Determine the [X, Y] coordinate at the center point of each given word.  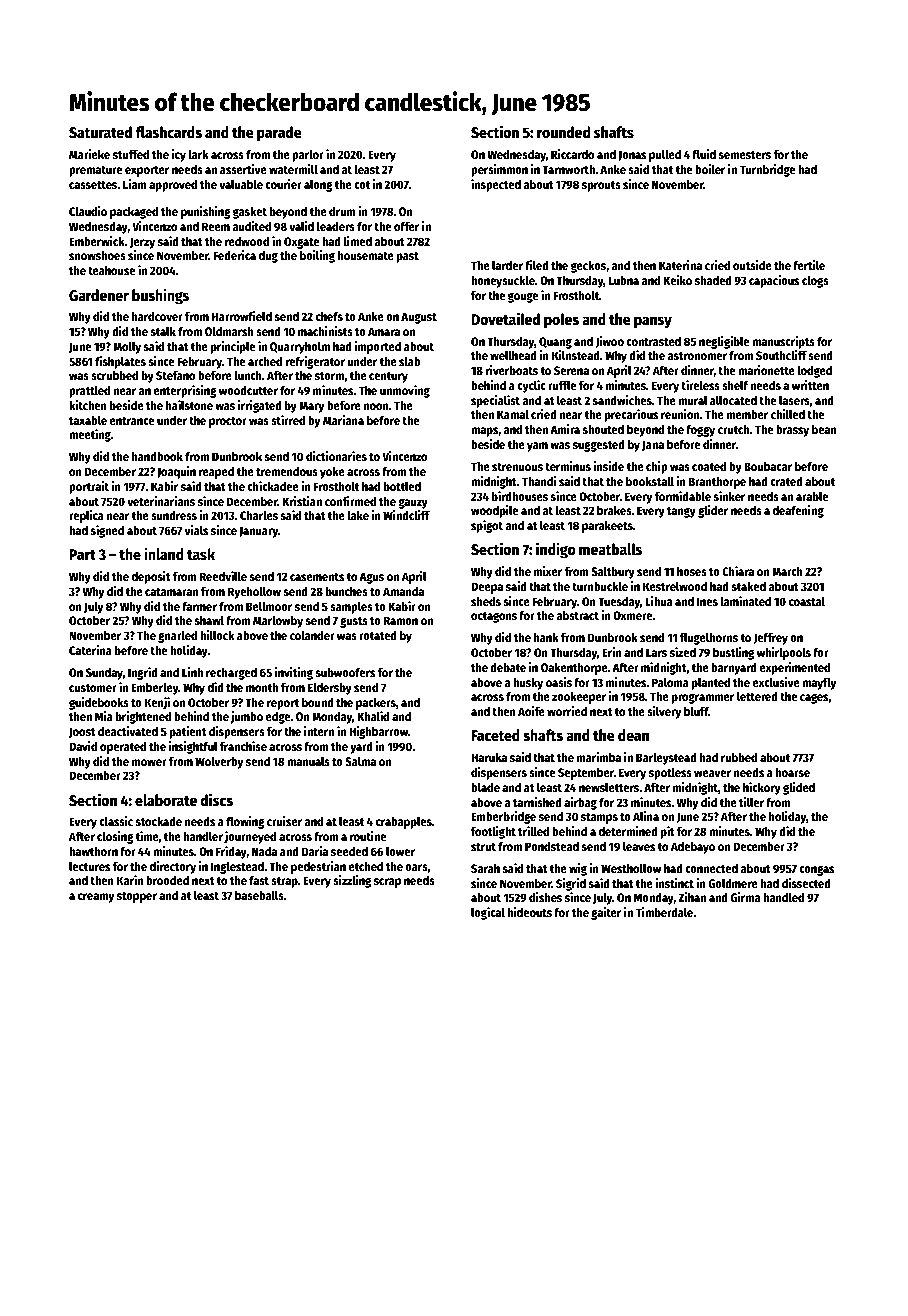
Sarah [485, 868]
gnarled [177, 637]
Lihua [658, 601]
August [419, 318]
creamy [96, 898]
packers [376, 704]
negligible [724, 342]
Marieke [89, 154]
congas [816, 870]
